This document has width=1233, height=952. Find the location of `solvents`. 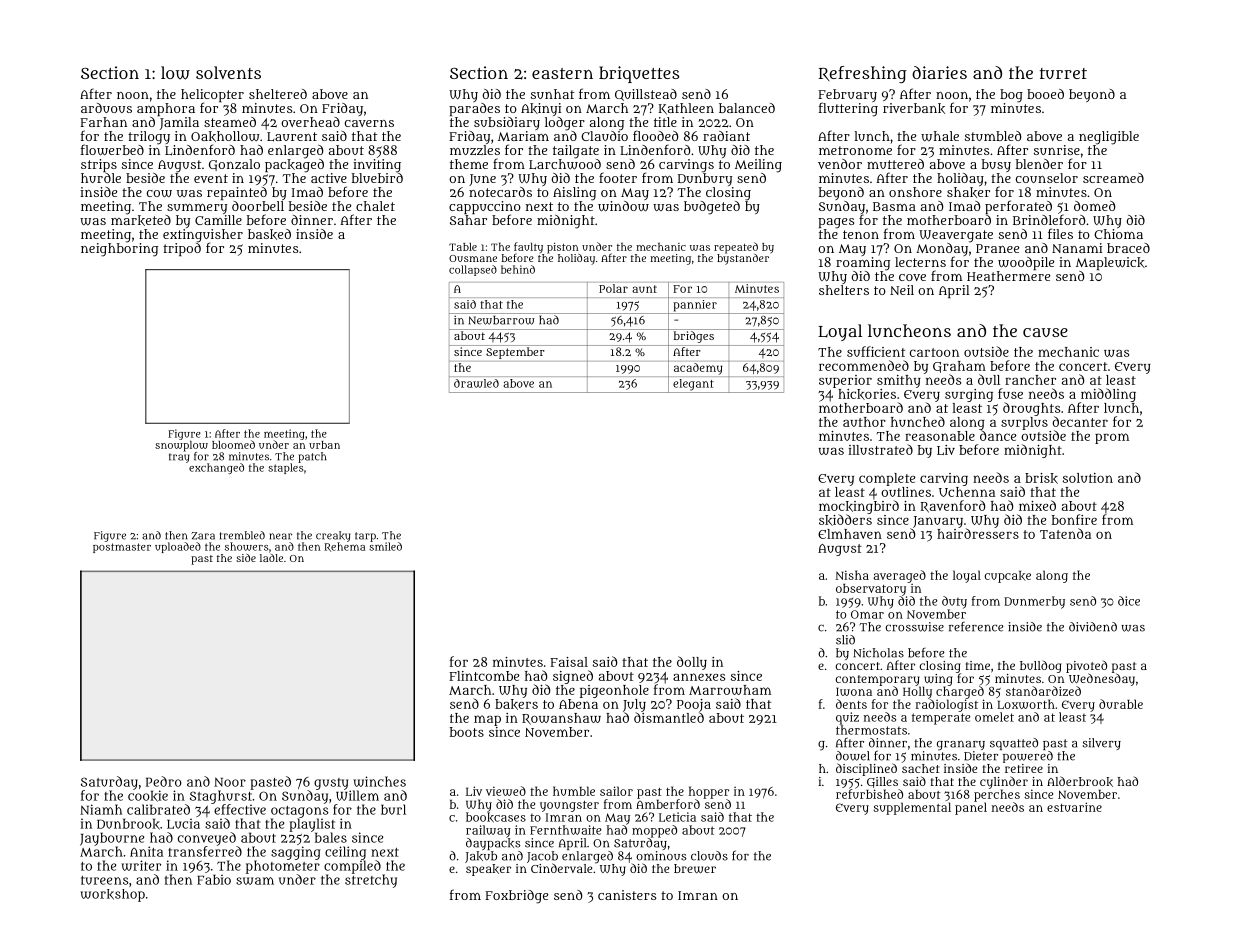

solvents is located at coordinates (228, 72).
